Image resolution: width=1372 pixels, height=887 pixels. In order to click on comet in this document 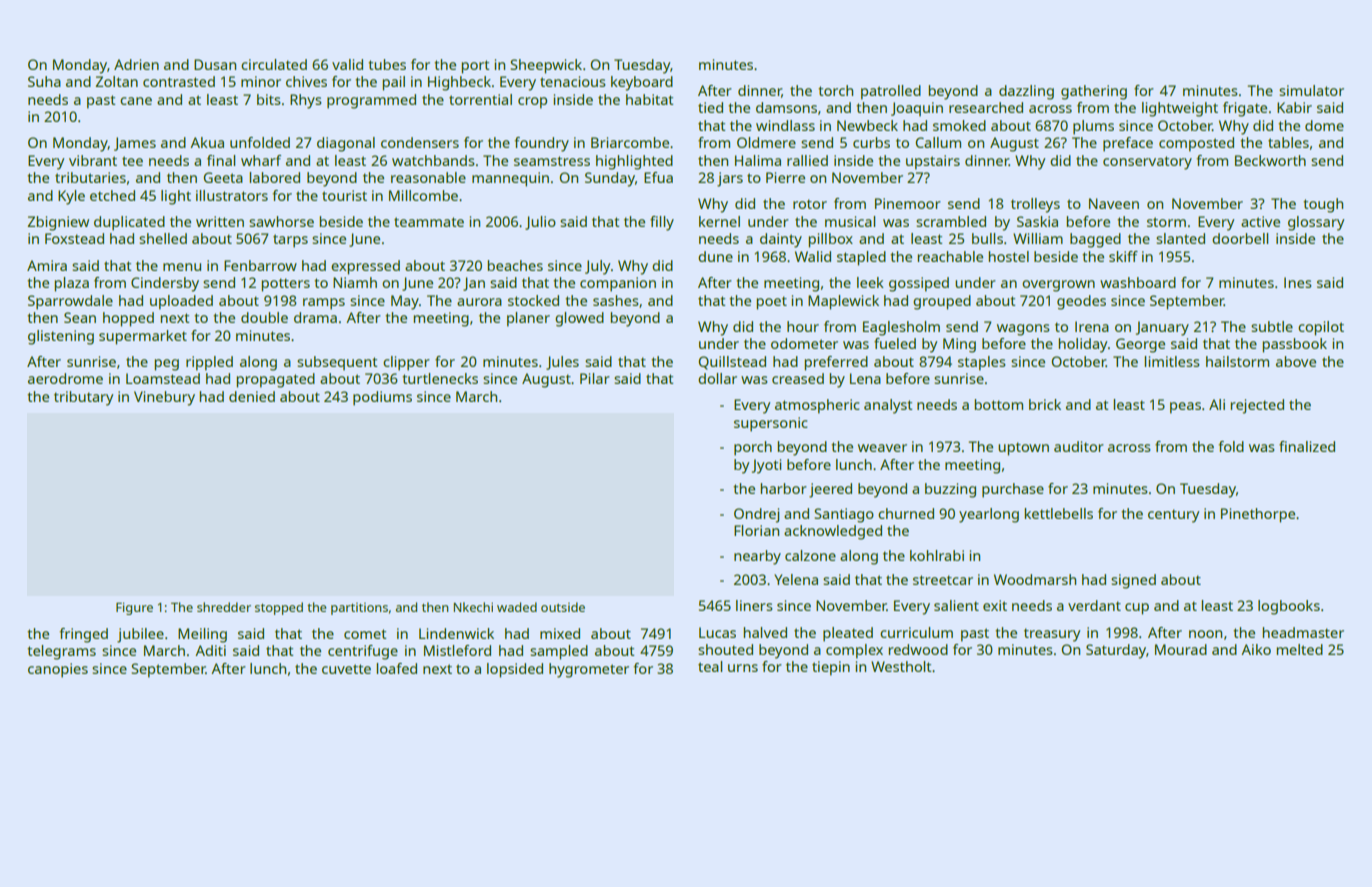, I will do `click(365, 634)`.
